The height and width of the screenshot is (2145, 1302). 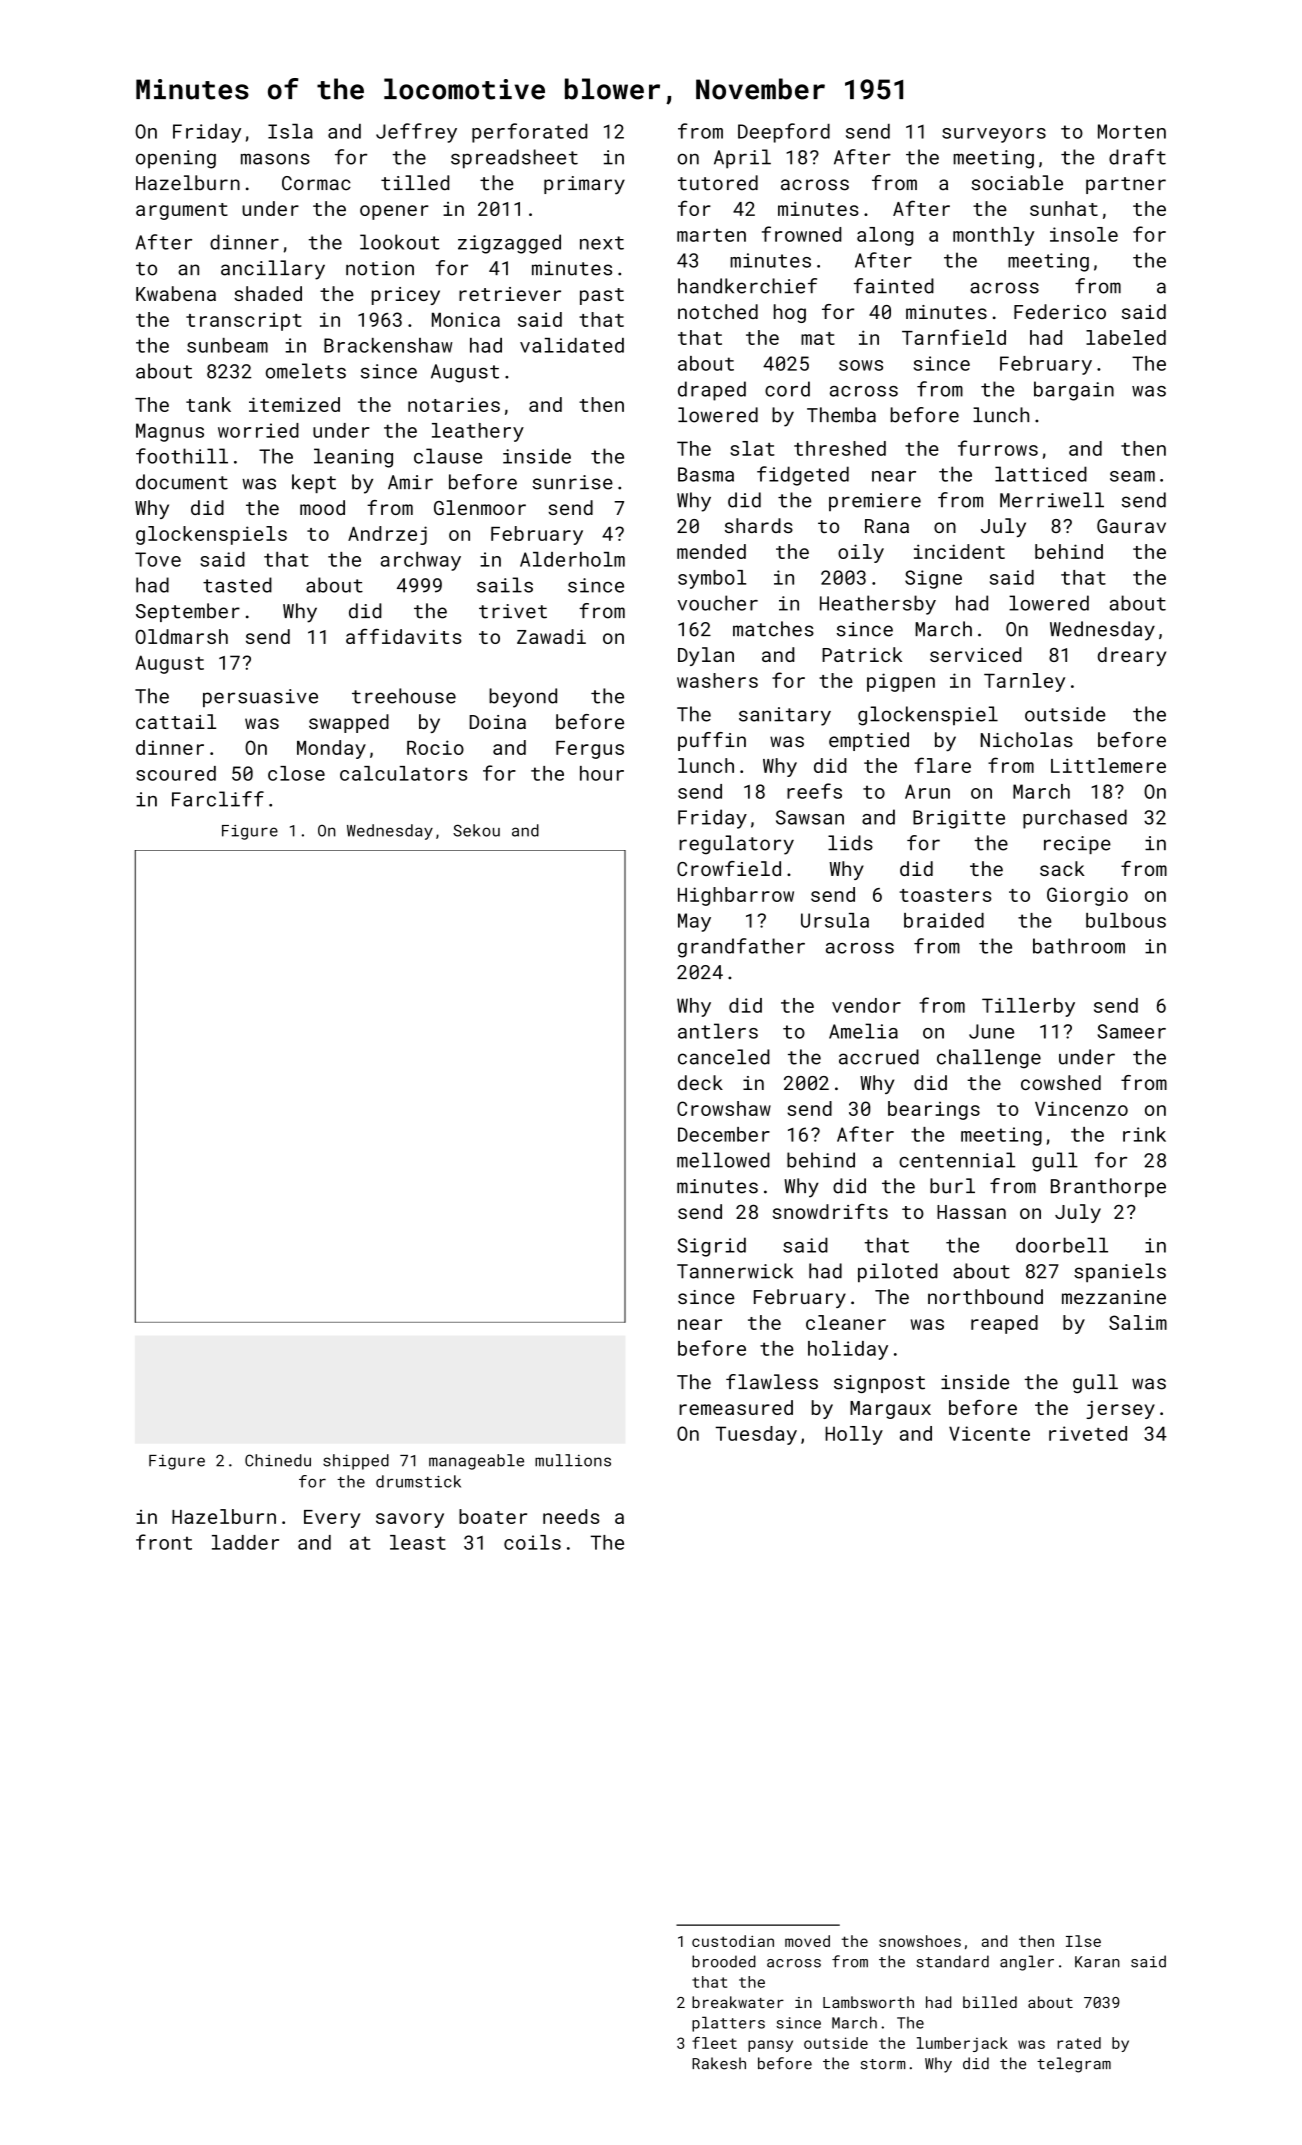 What do you see at coordinates (1144, 1134) in the screenshot?
I see `rink` at bounding box center [1144, 1134].
